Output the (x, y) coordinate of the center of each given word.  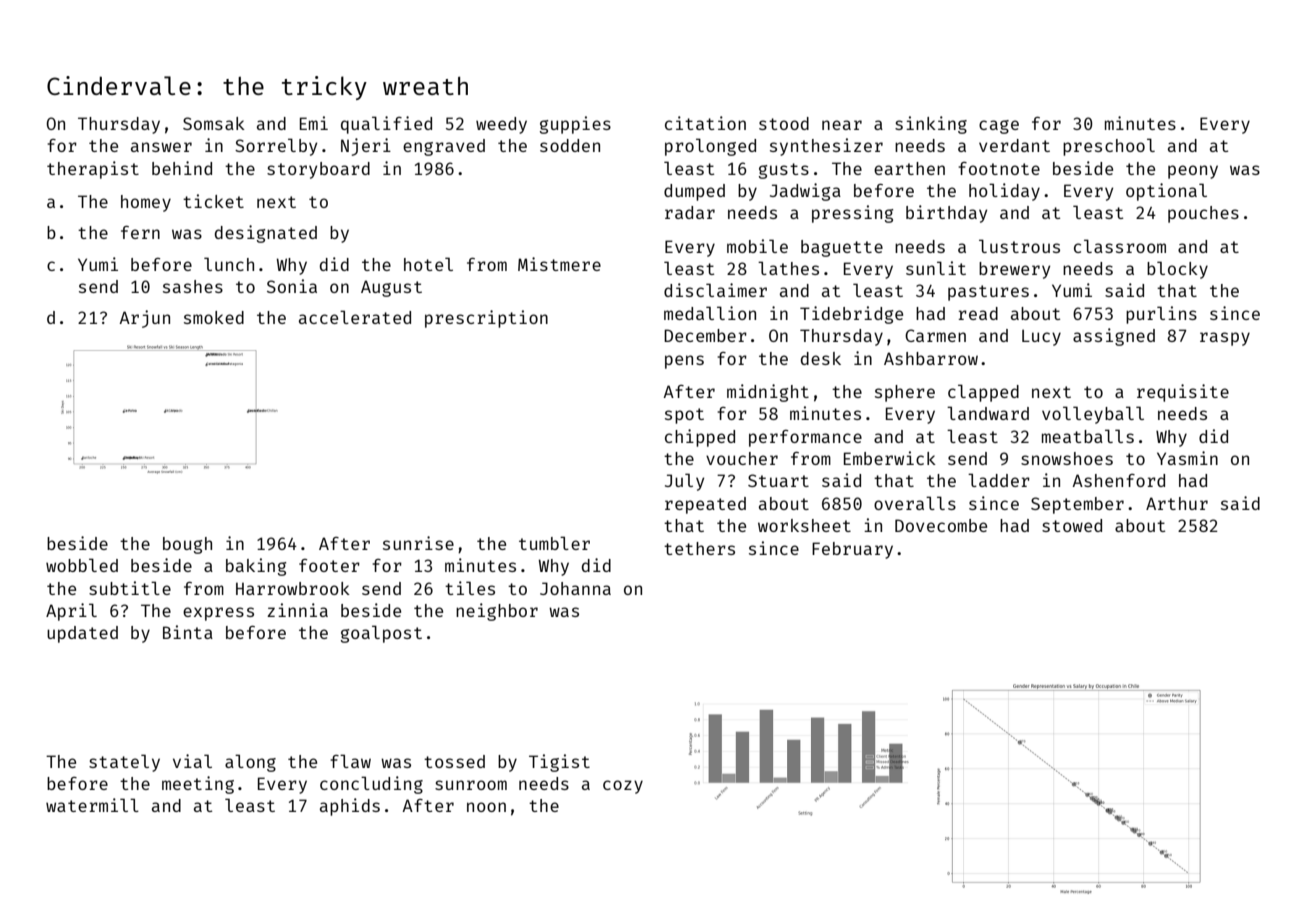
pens (684, 362)
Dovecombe (941, 525)
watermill (92, 805)
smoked (214, 317)
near (842, 125)
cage (999, 127)
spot (684, 416)
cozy (623, 787)
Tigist (559, 763)
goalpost (381, 634)
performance (805, 438)
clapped (983, 393)
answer (161, 147)
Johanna (575, 588)
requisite (1183, 393)
